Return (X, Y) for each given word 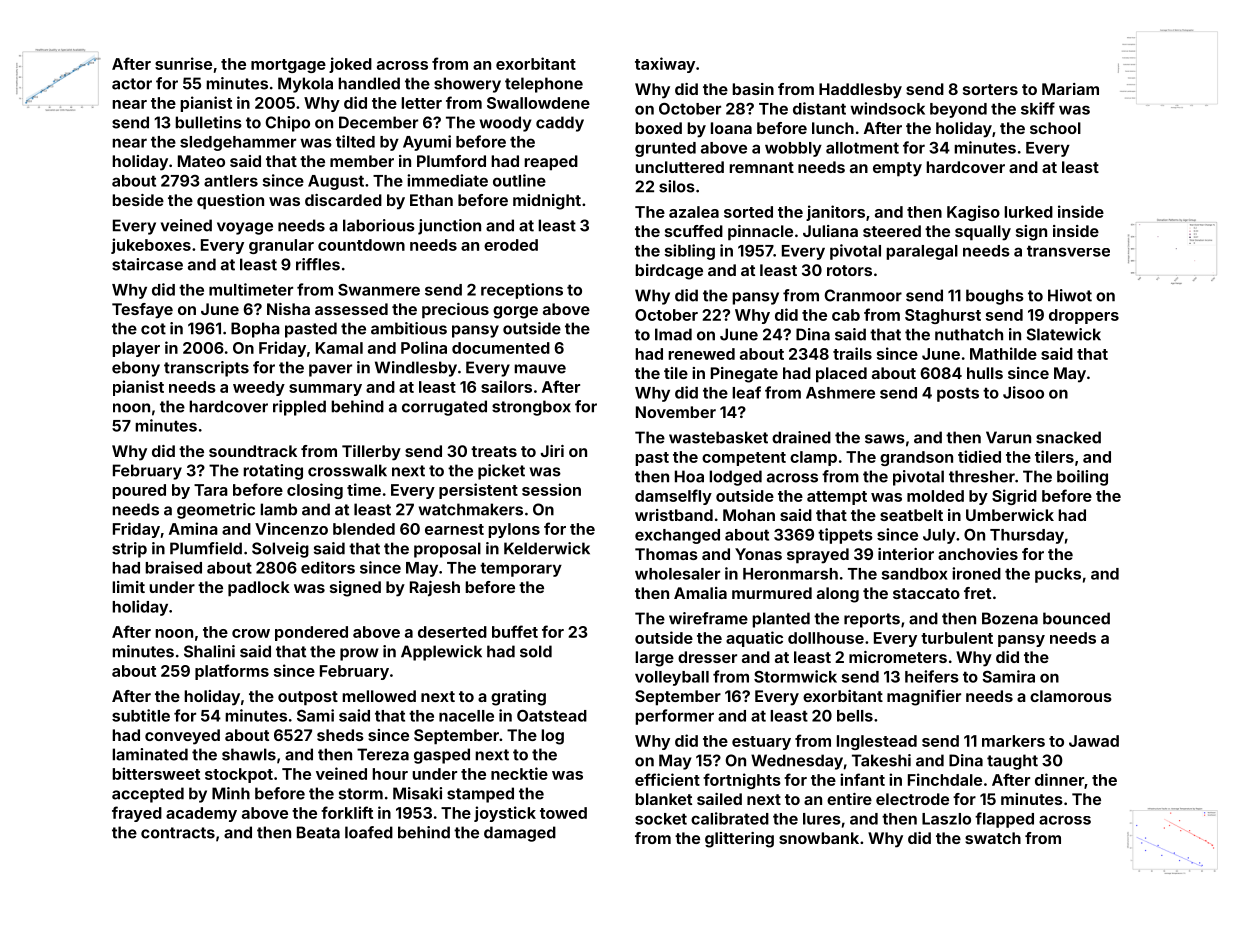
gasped (442, 756)
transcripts (206, 369)
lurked (1028, 212)
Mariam (1070, 89)
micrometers (898, 657)
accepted (148, 795)
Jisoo (1023, 392)
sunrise (183, 63)
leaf (746, 392)
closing (315, 491)
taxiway (665, 65)
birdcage (669, 272)
